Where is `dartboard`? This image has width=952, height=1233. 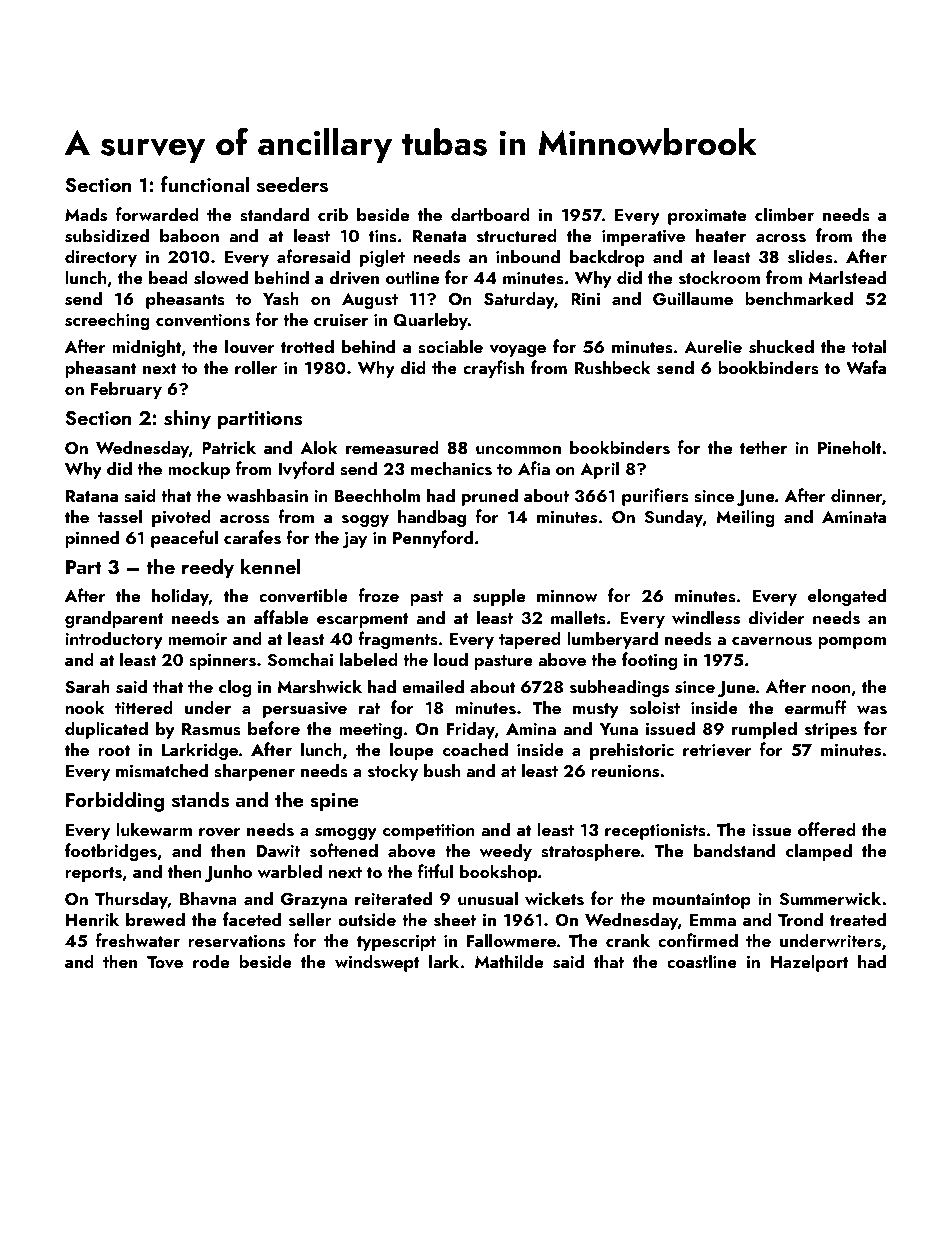
dartboard is located at coordinates (490, 214).
